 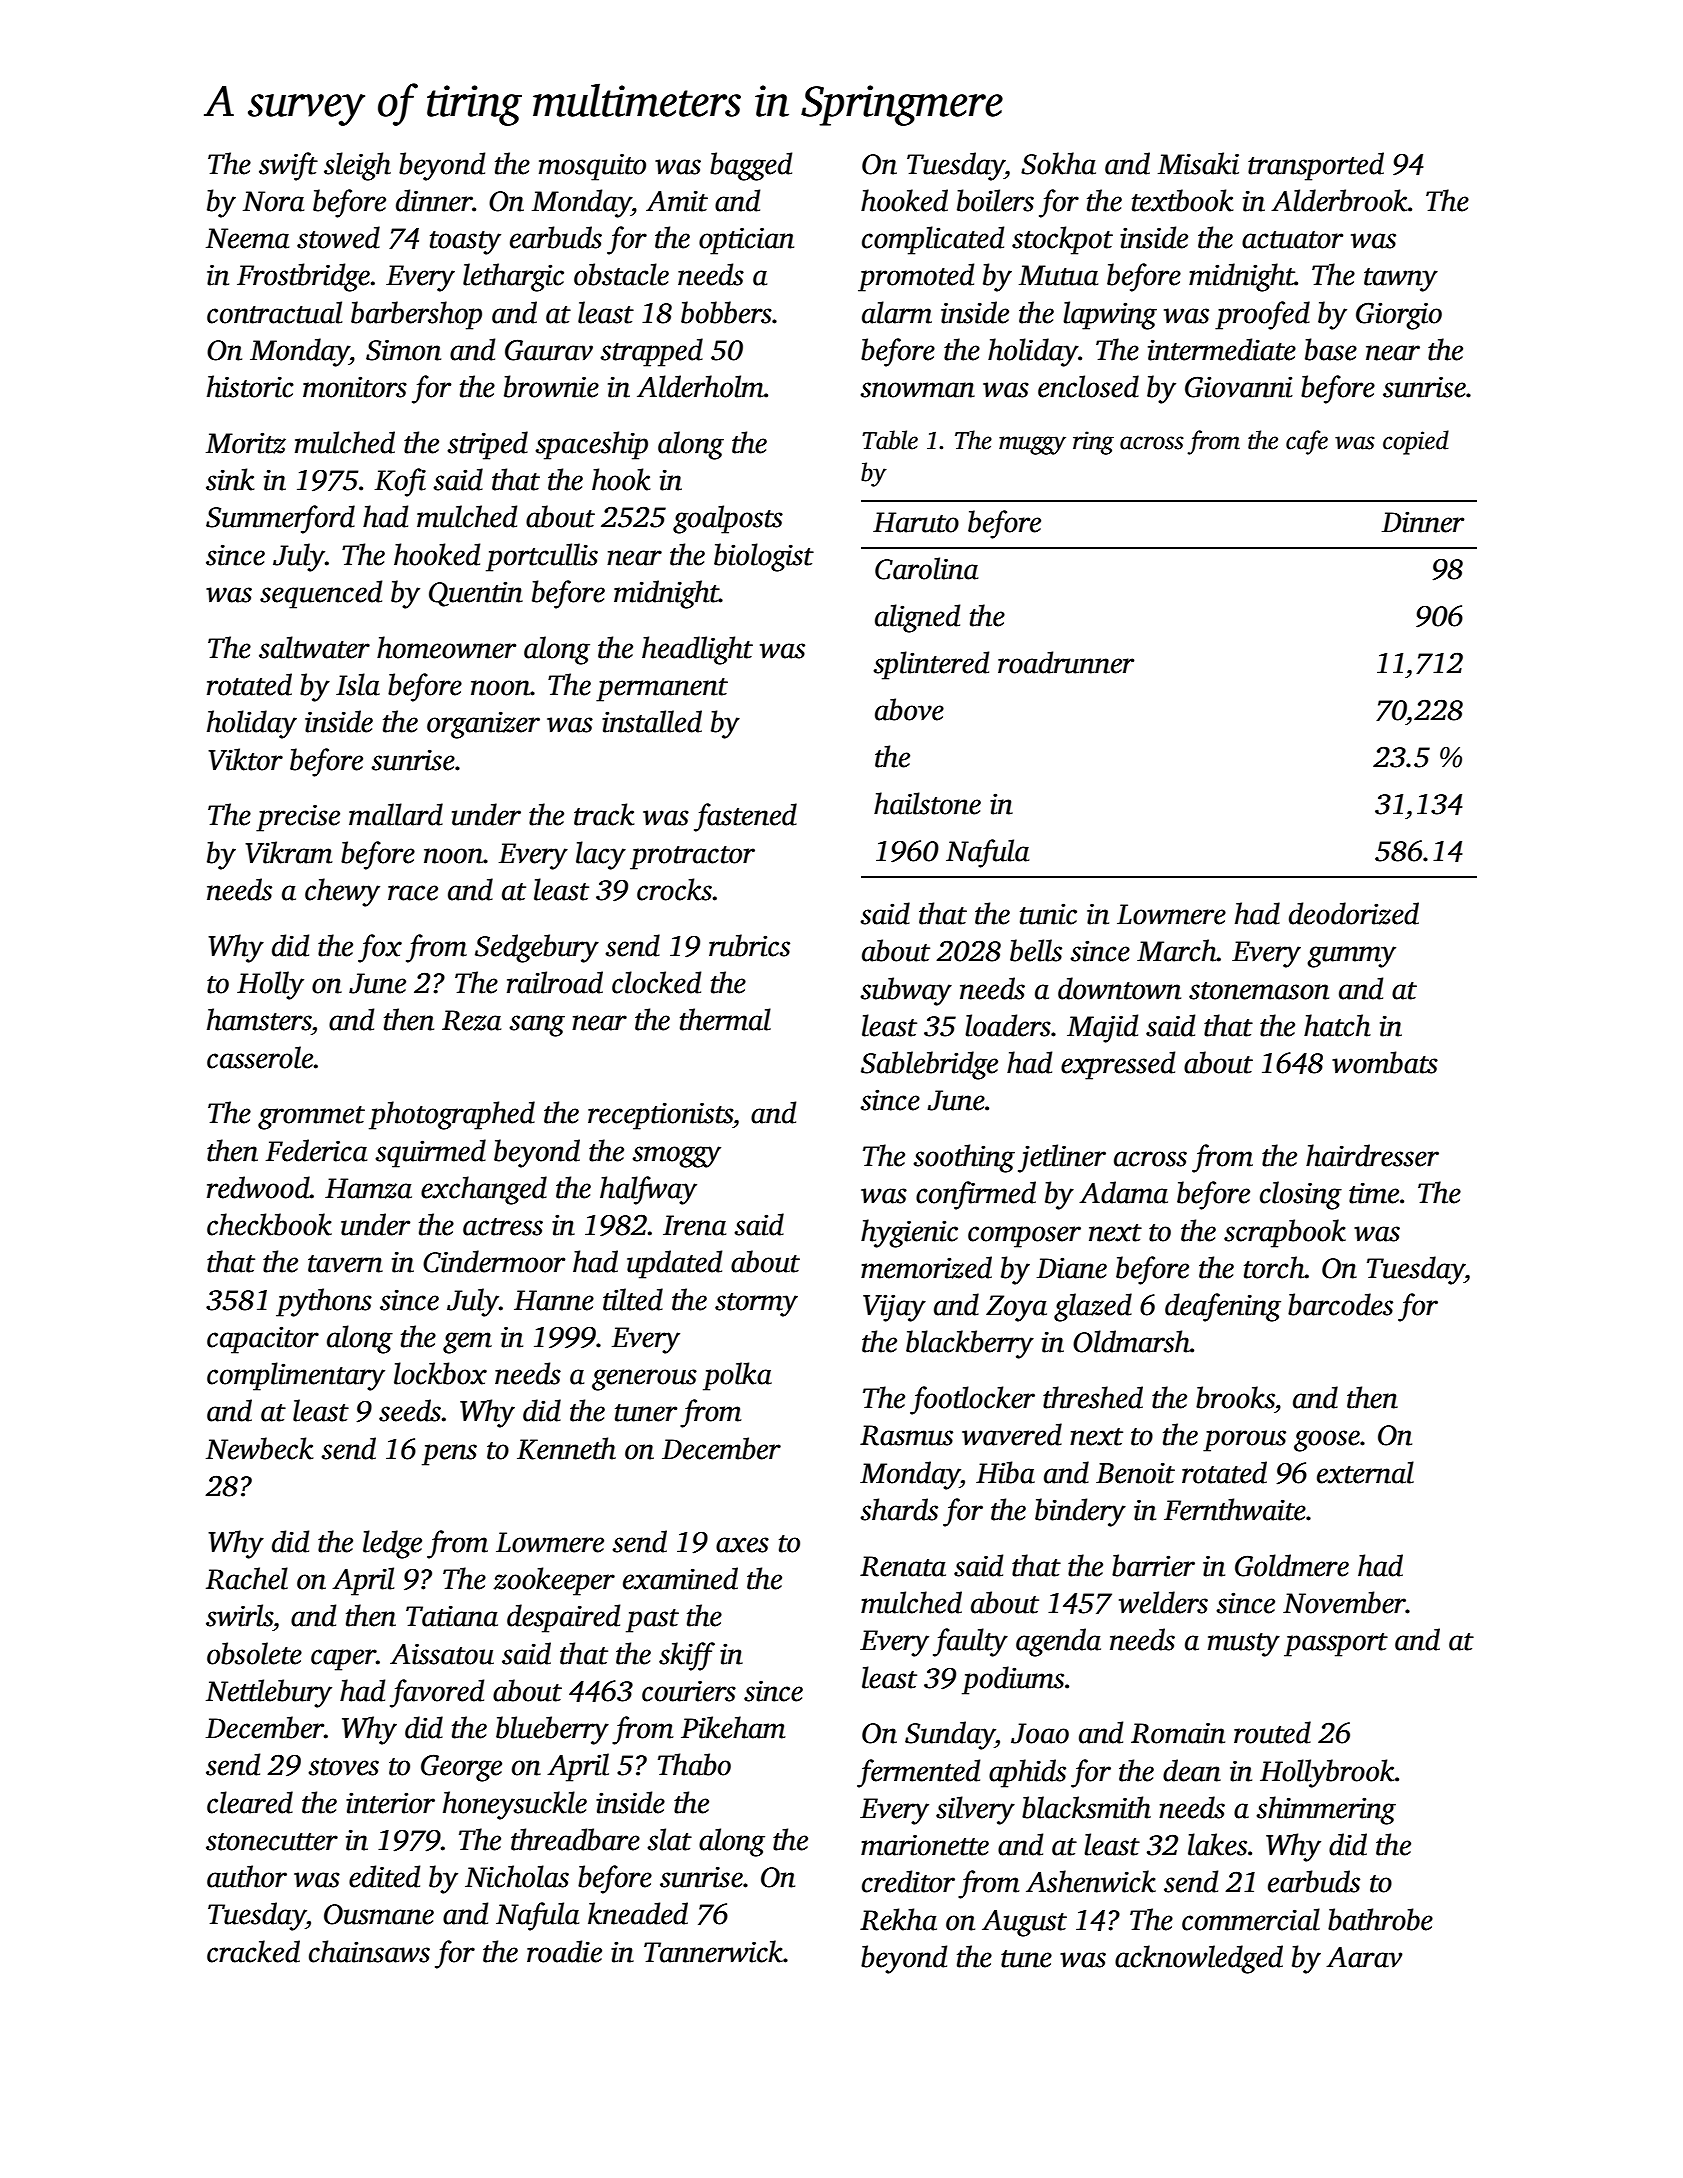 What do you see at coordinates (906, 1435) in the screenshot?
I see `Rasmus` at bounding box center [906, 1435].
